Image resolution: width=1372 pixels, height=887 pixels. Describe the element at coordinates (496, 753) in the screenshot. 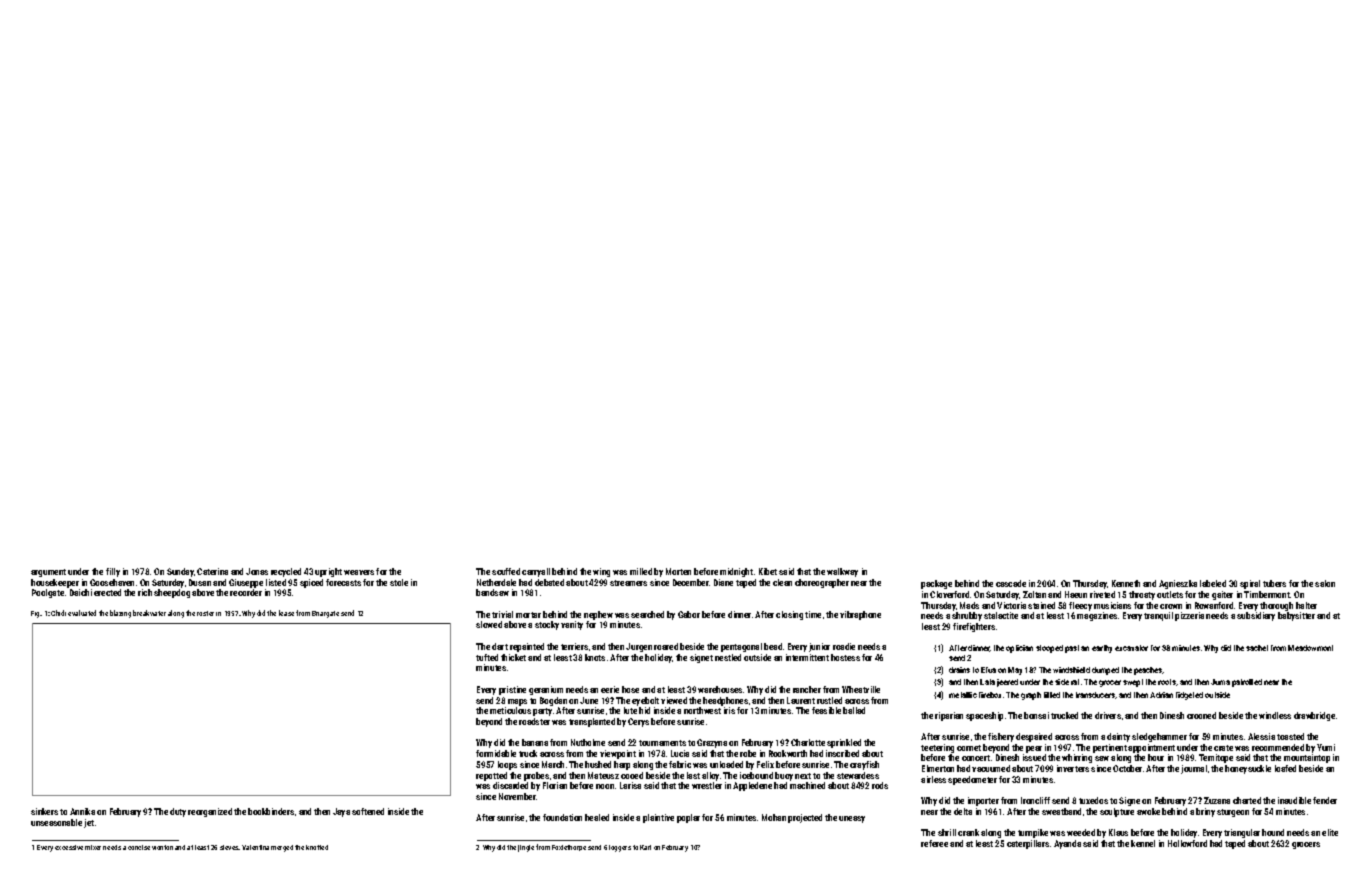

I see `formidable` at that location.
